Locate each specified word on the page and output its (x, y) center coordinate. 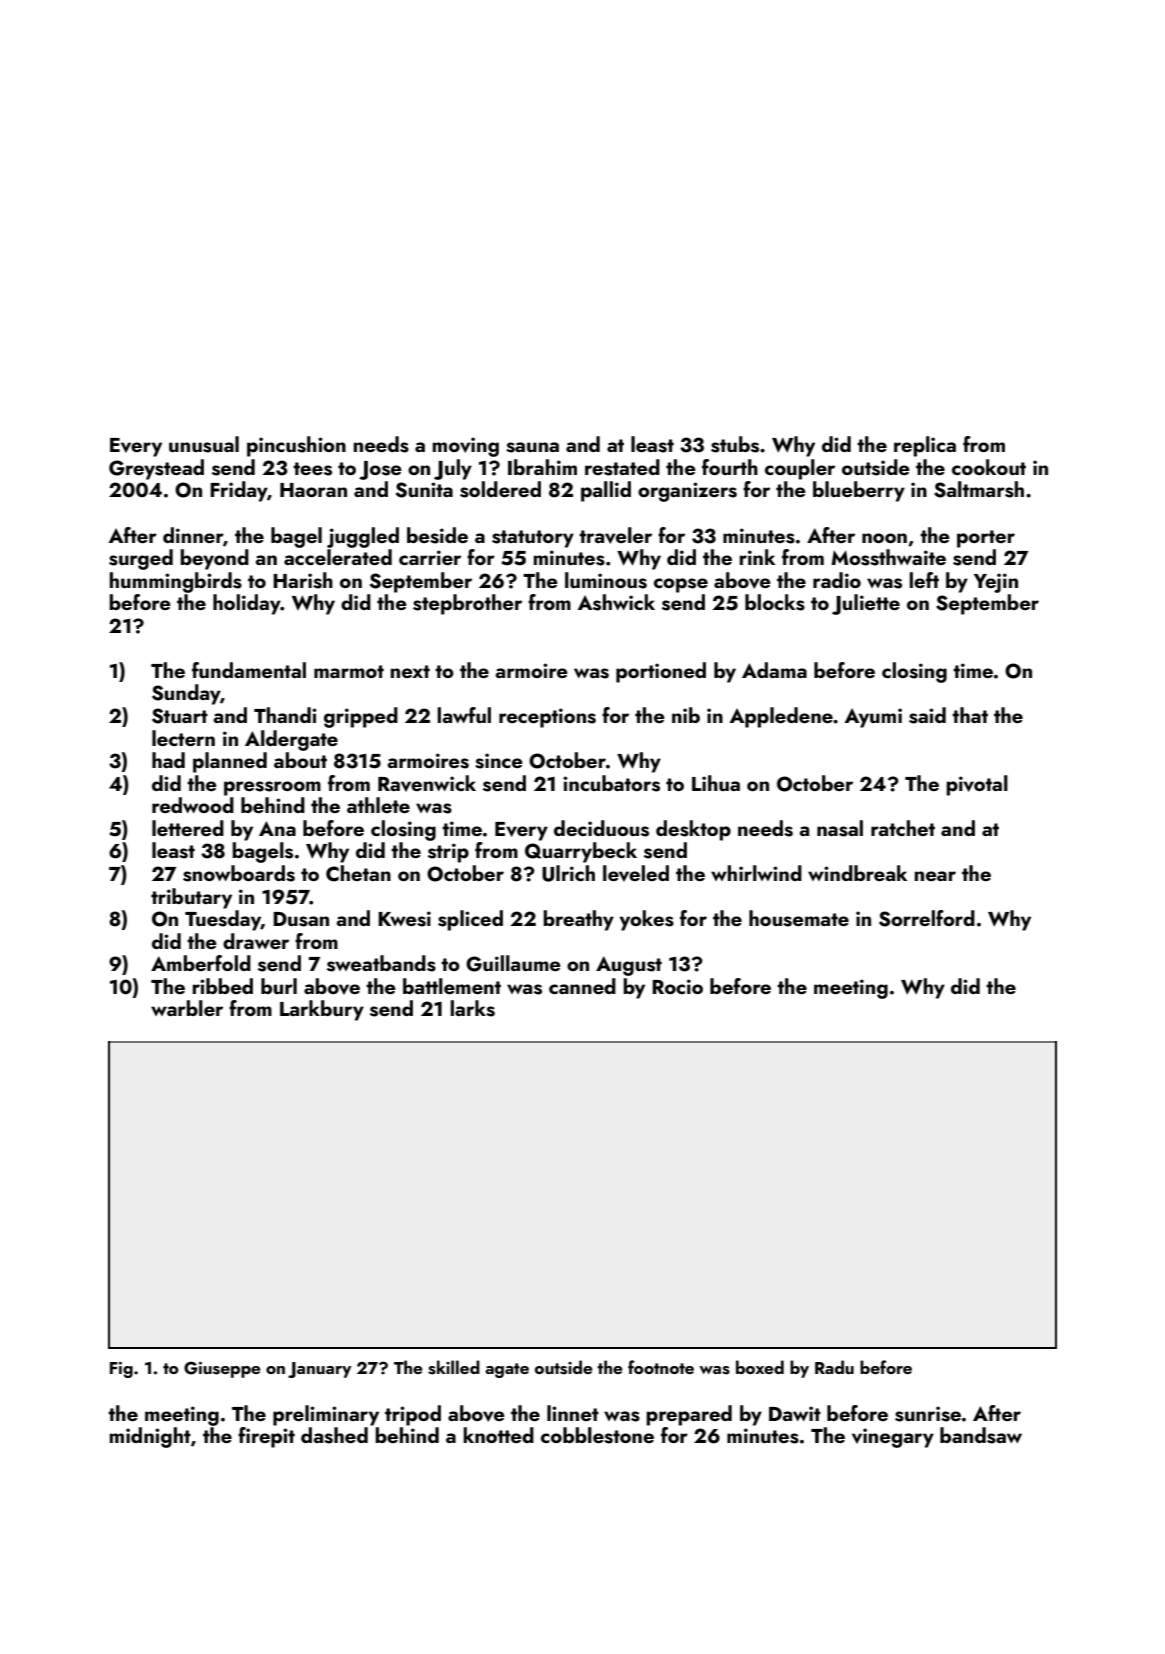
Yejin (996, 583)
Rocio (677, 986)
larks (473, 1008)
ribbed (223, 986)
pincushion (296, 446)
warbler (187, 1008)
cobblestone (597, 1435)
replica (925, 446)
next (410, 671)
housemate (799, 918)
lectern (183, 738)
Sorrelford (927, 918)
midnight (150, 1437)
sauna (532, 447)
